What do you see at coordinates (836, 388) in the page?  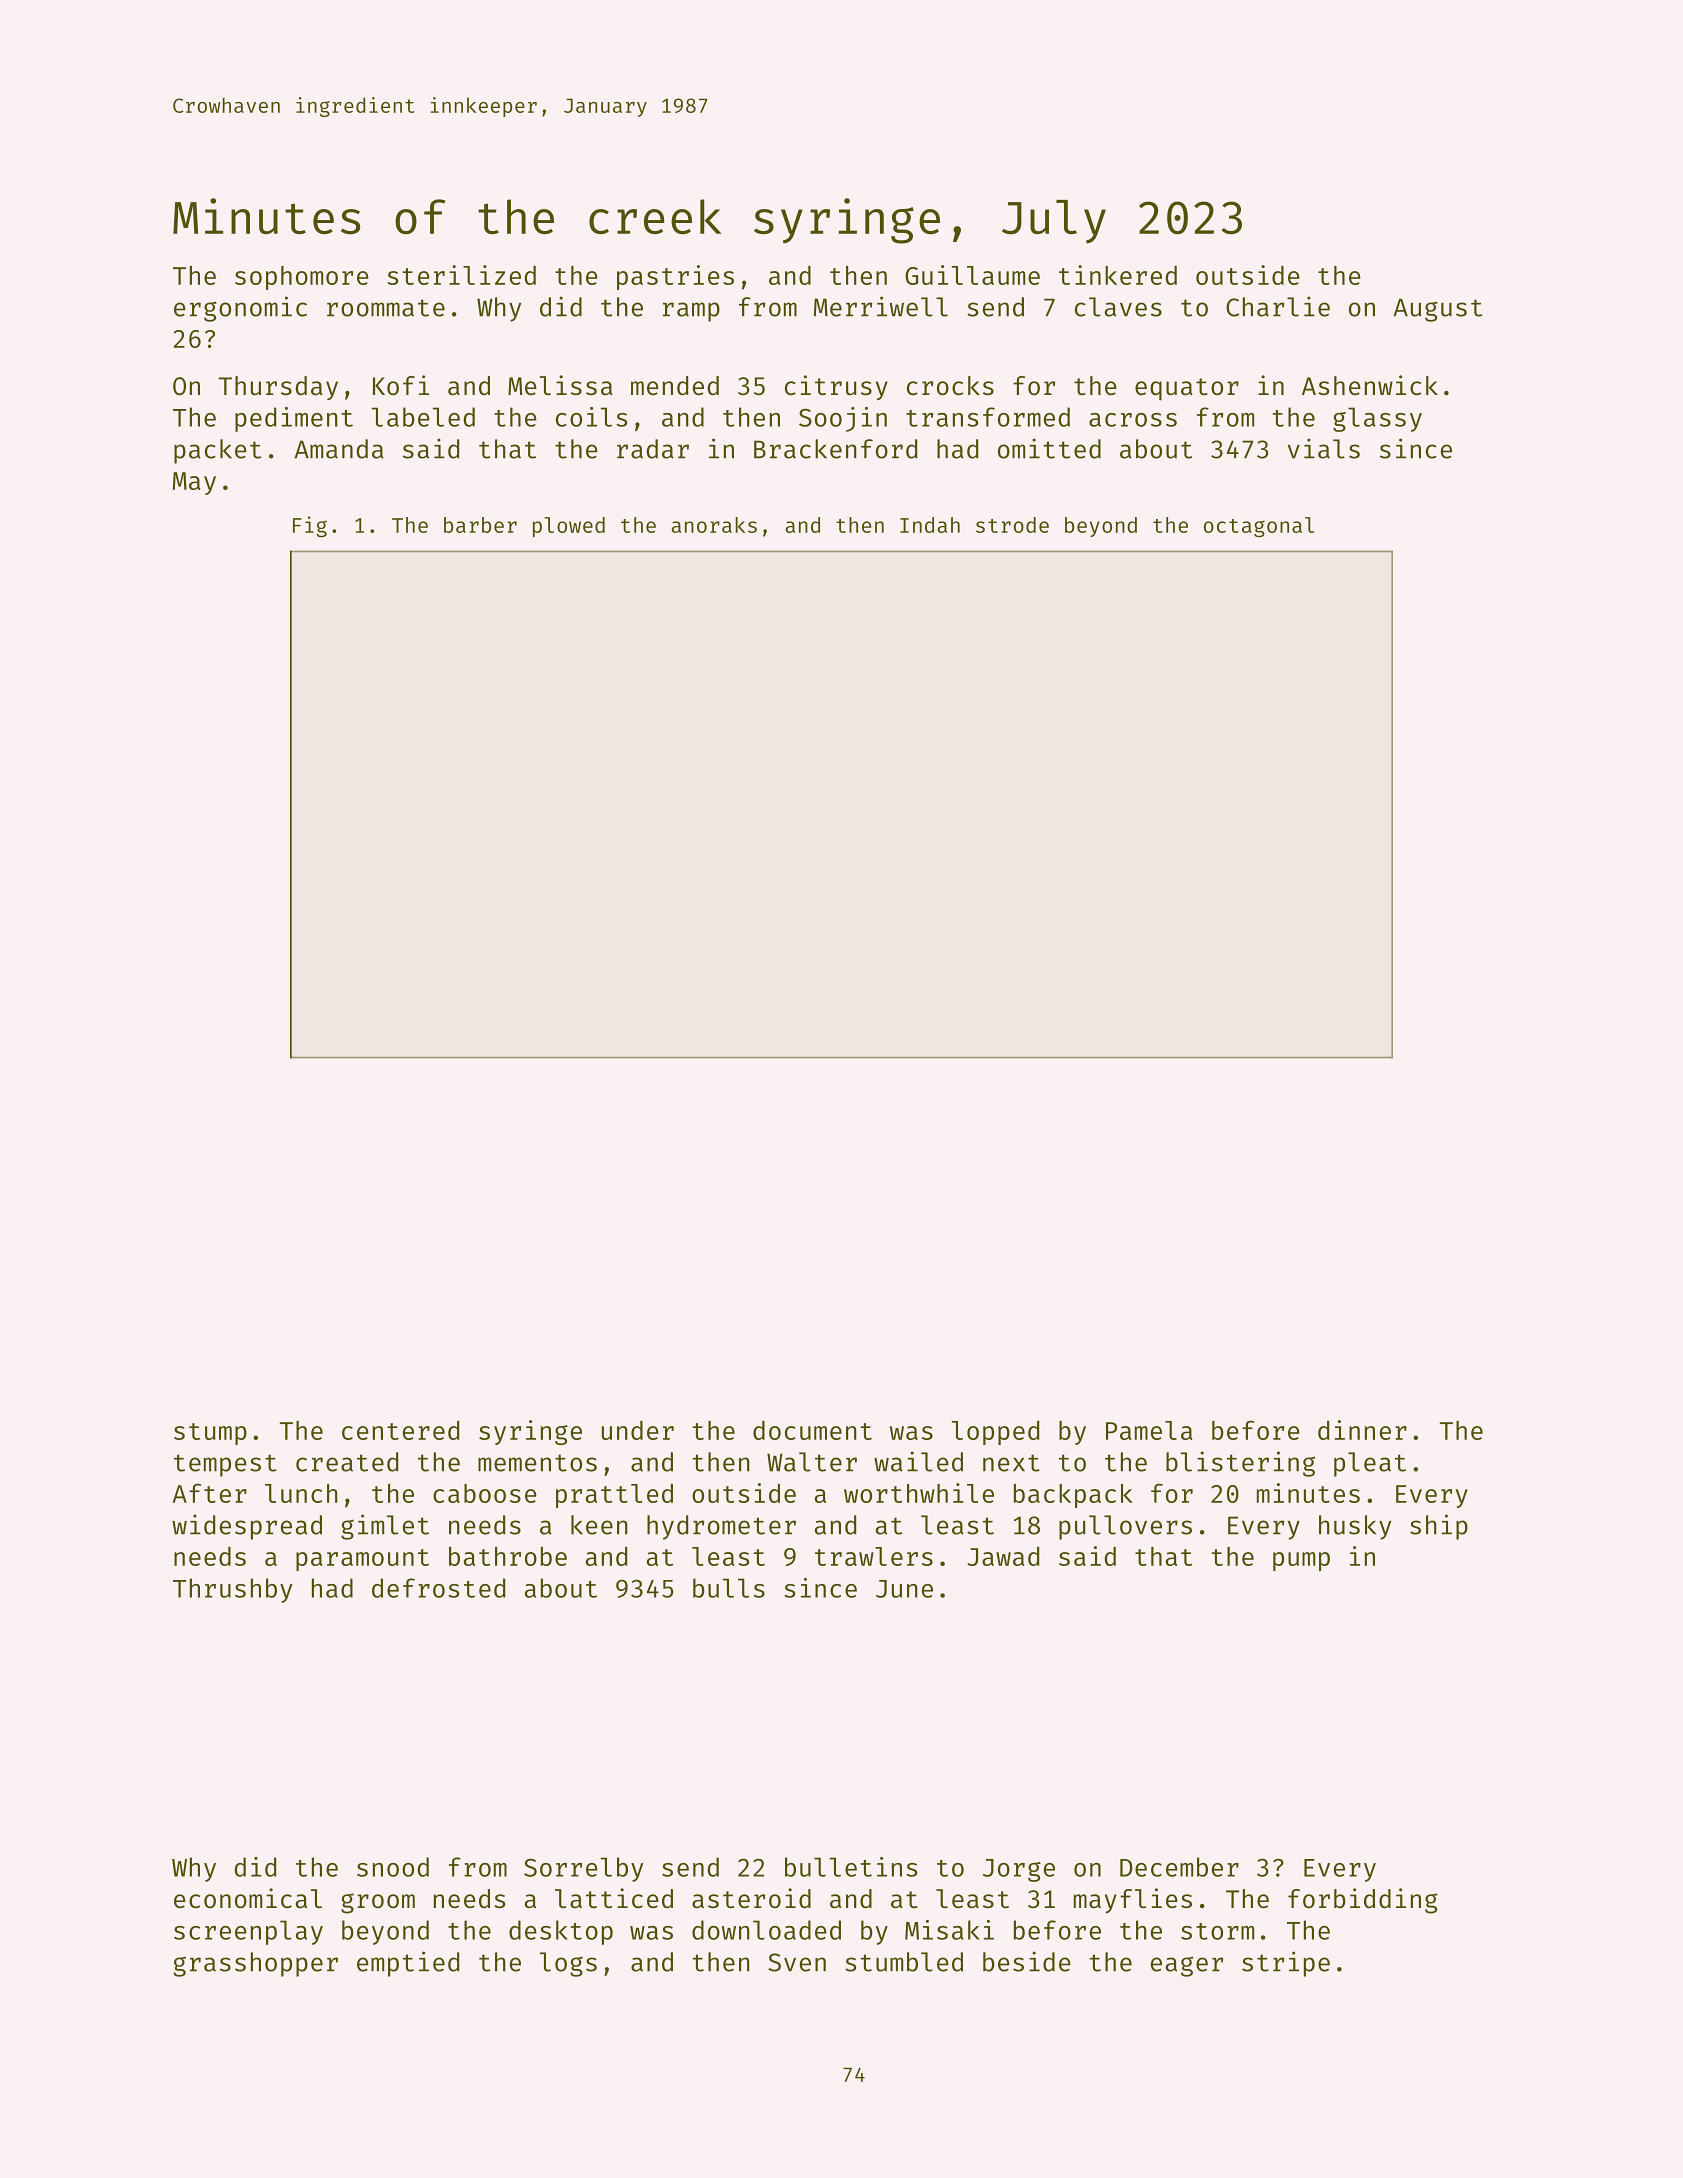 I see `citrusy` at bounding box center [836, 388].
